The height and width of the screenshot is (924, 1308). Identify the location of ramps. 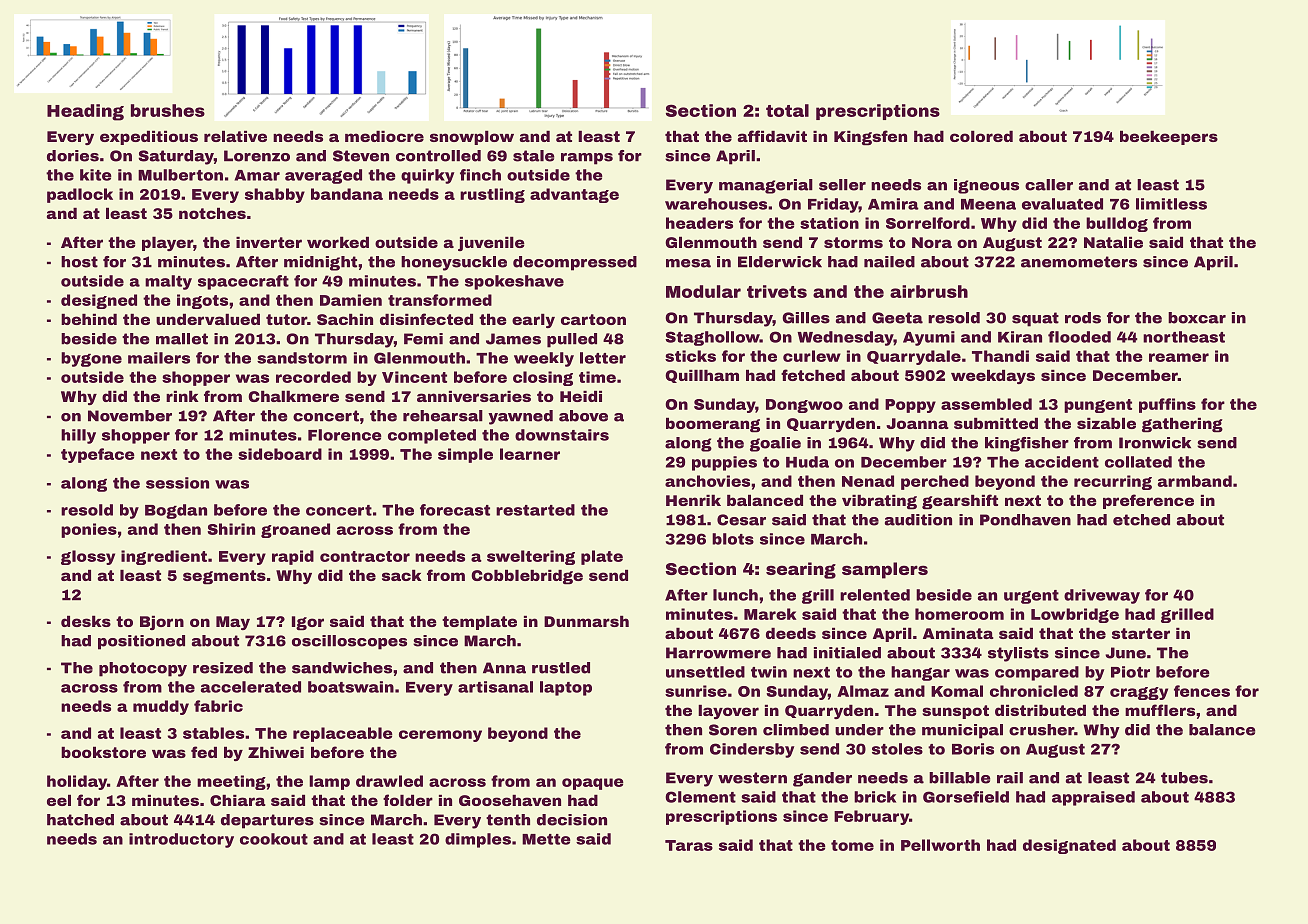
(587, 159).
